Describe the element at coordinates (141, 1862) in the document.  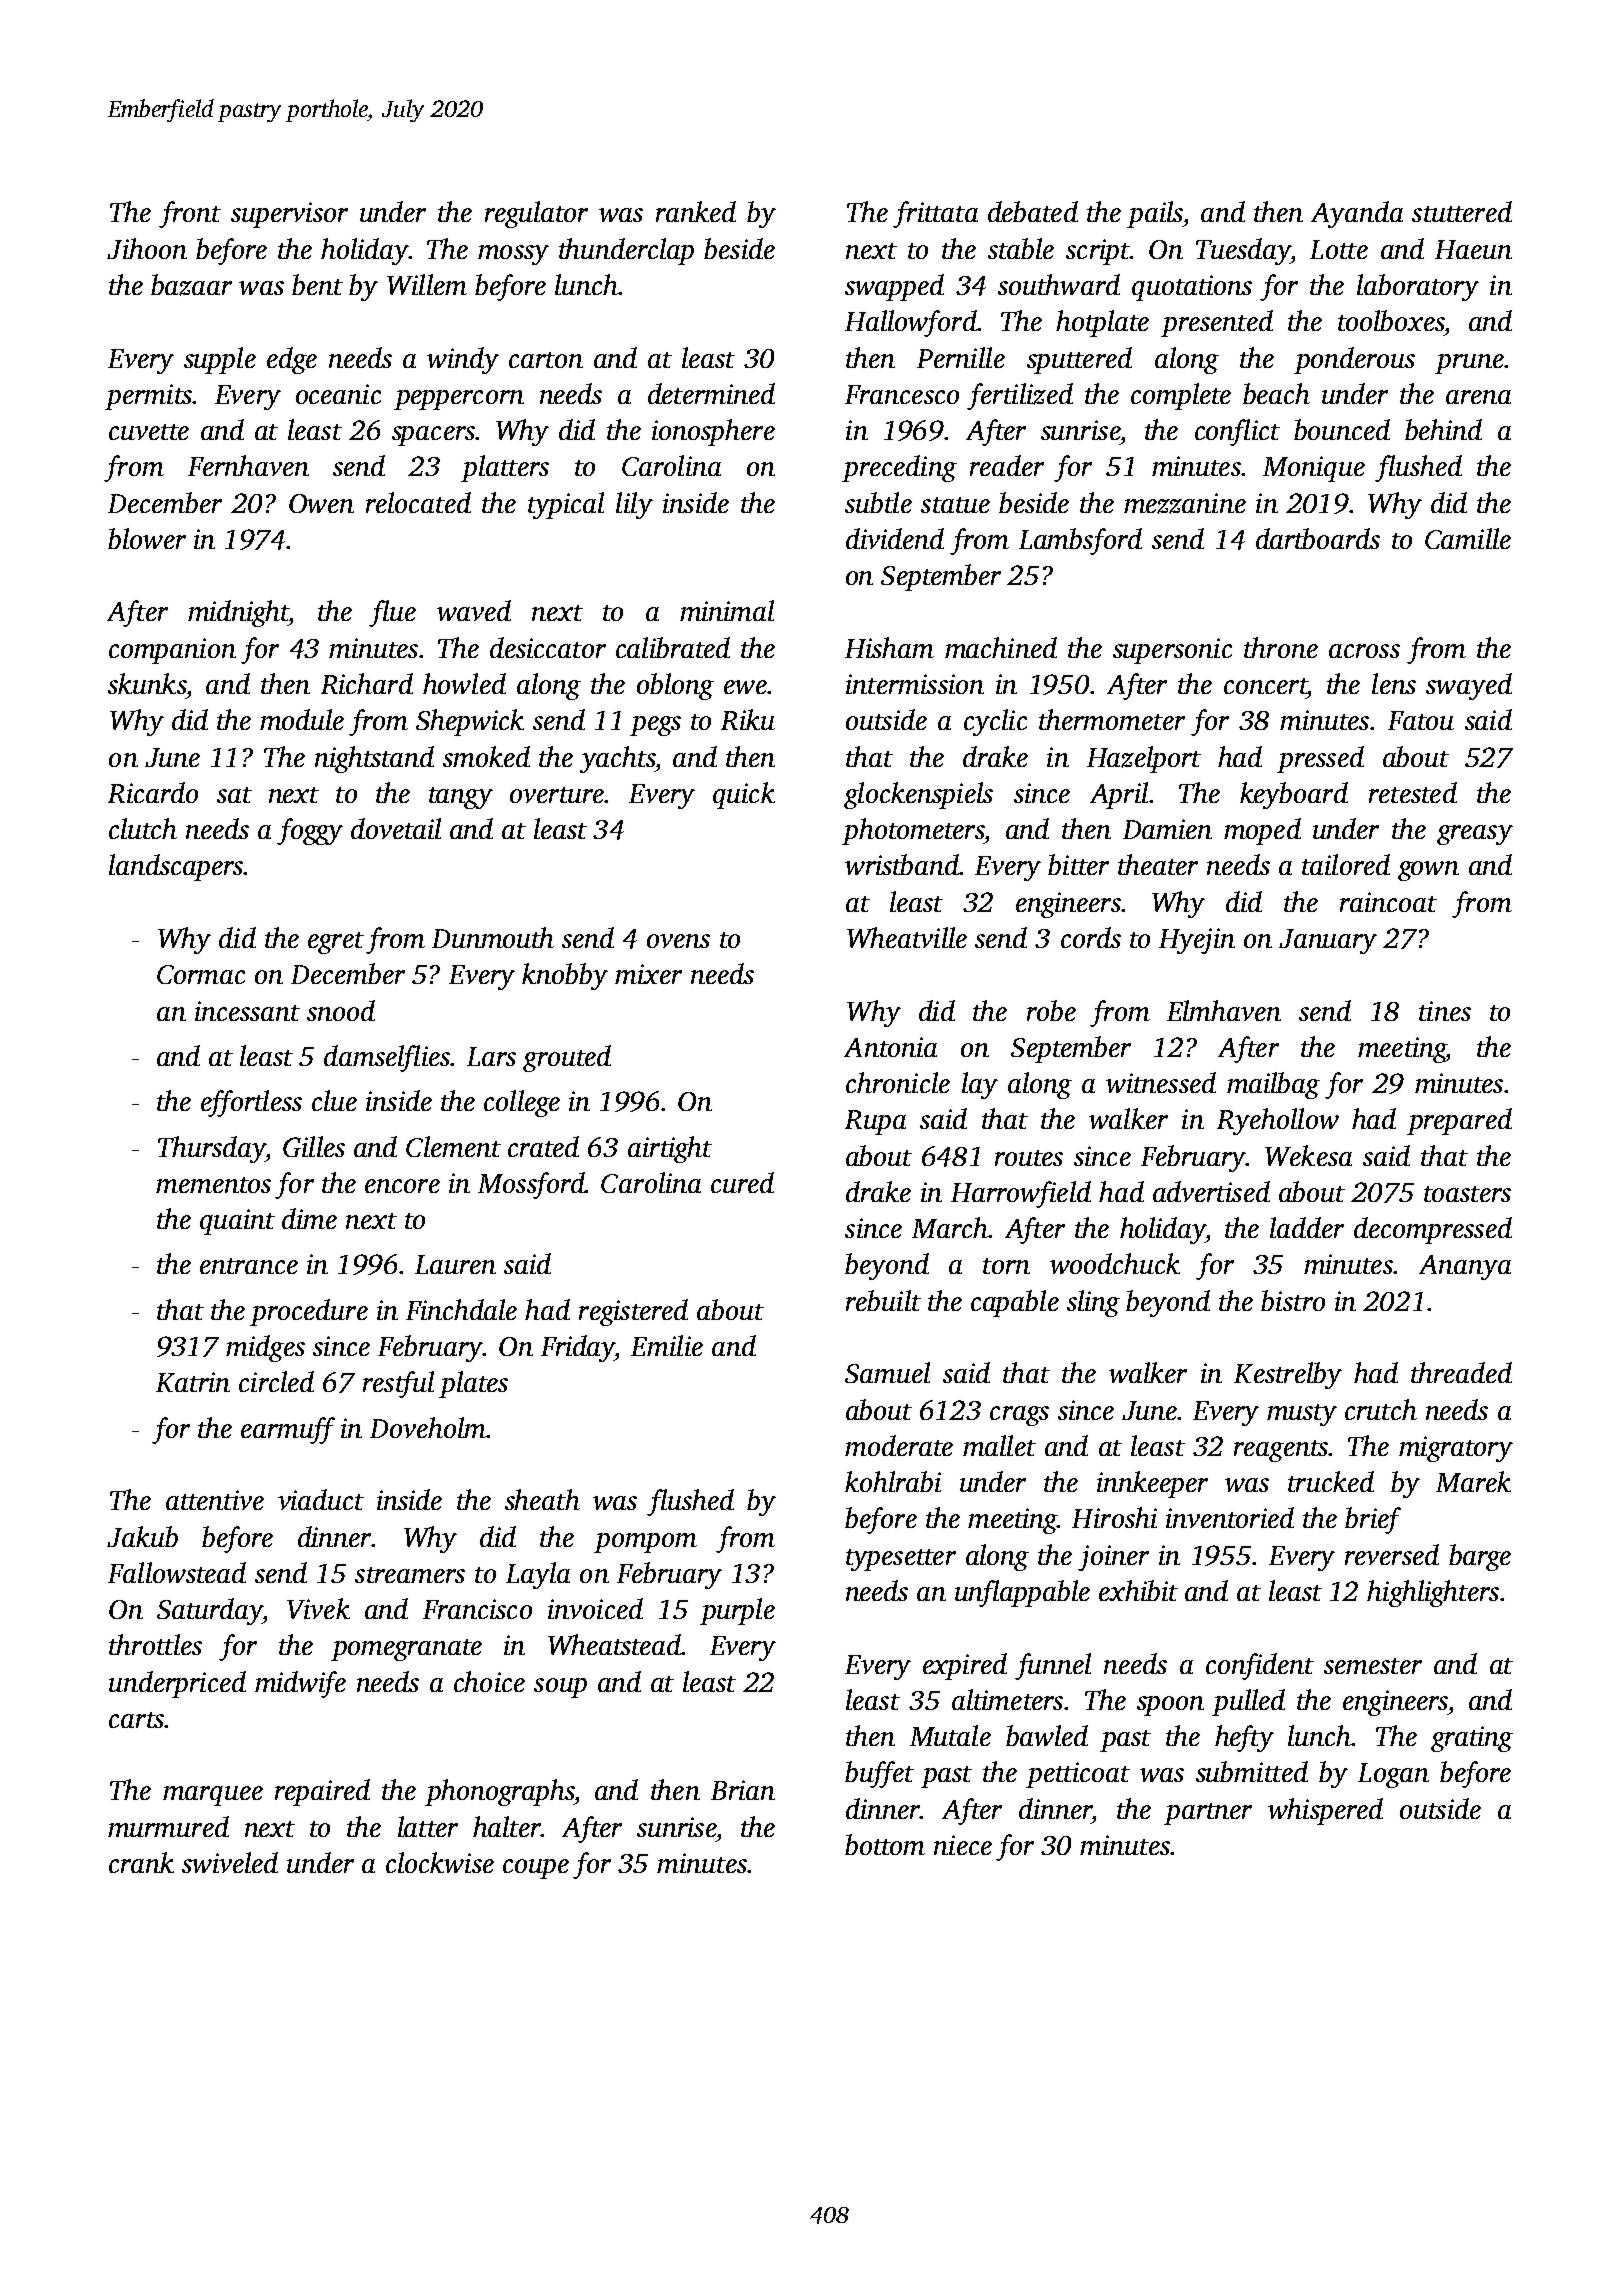
I see `crank` at that location.
